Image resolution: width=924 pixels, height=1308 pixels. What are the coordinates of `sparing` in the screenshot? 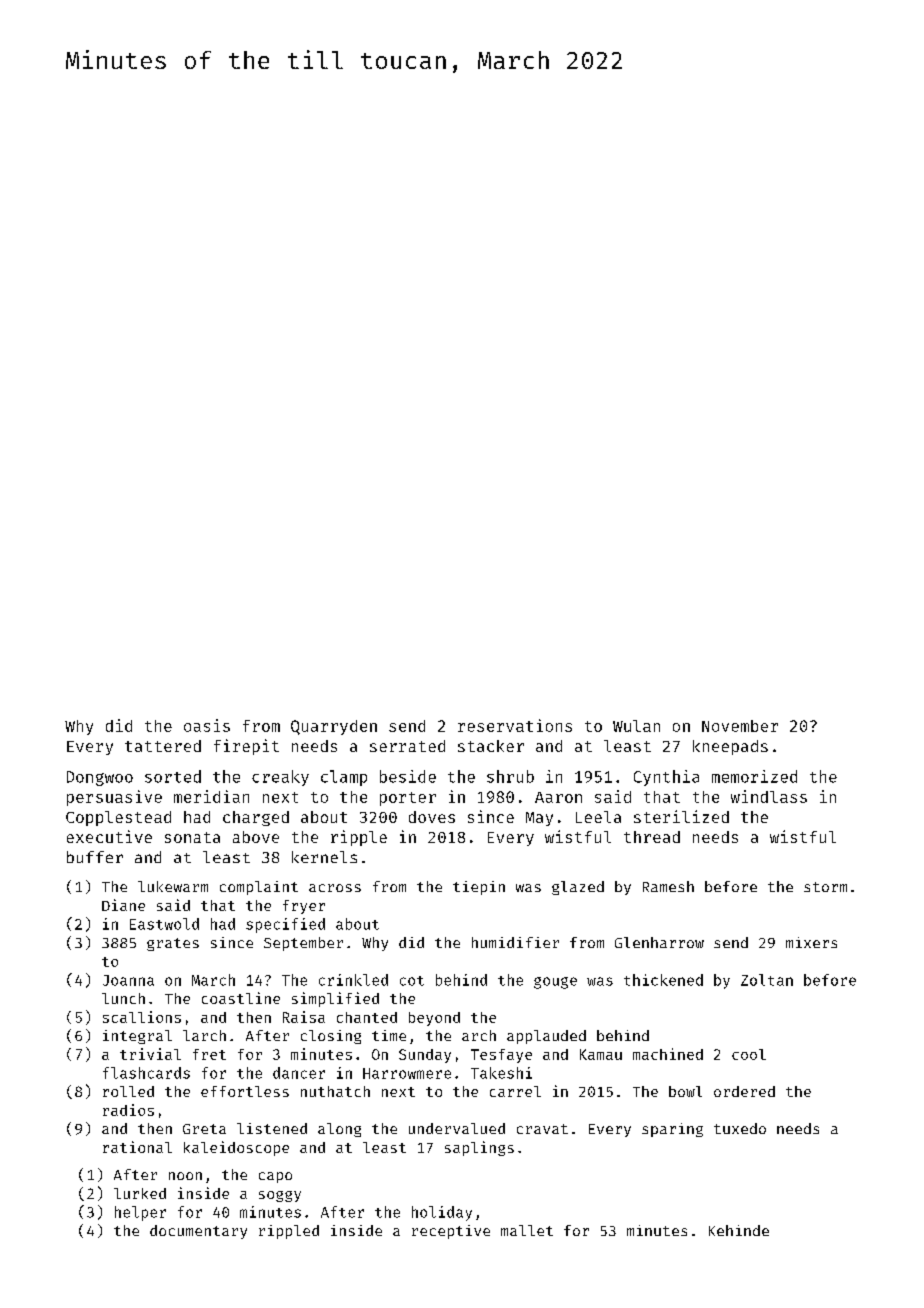 It's located at (672, 1130).
